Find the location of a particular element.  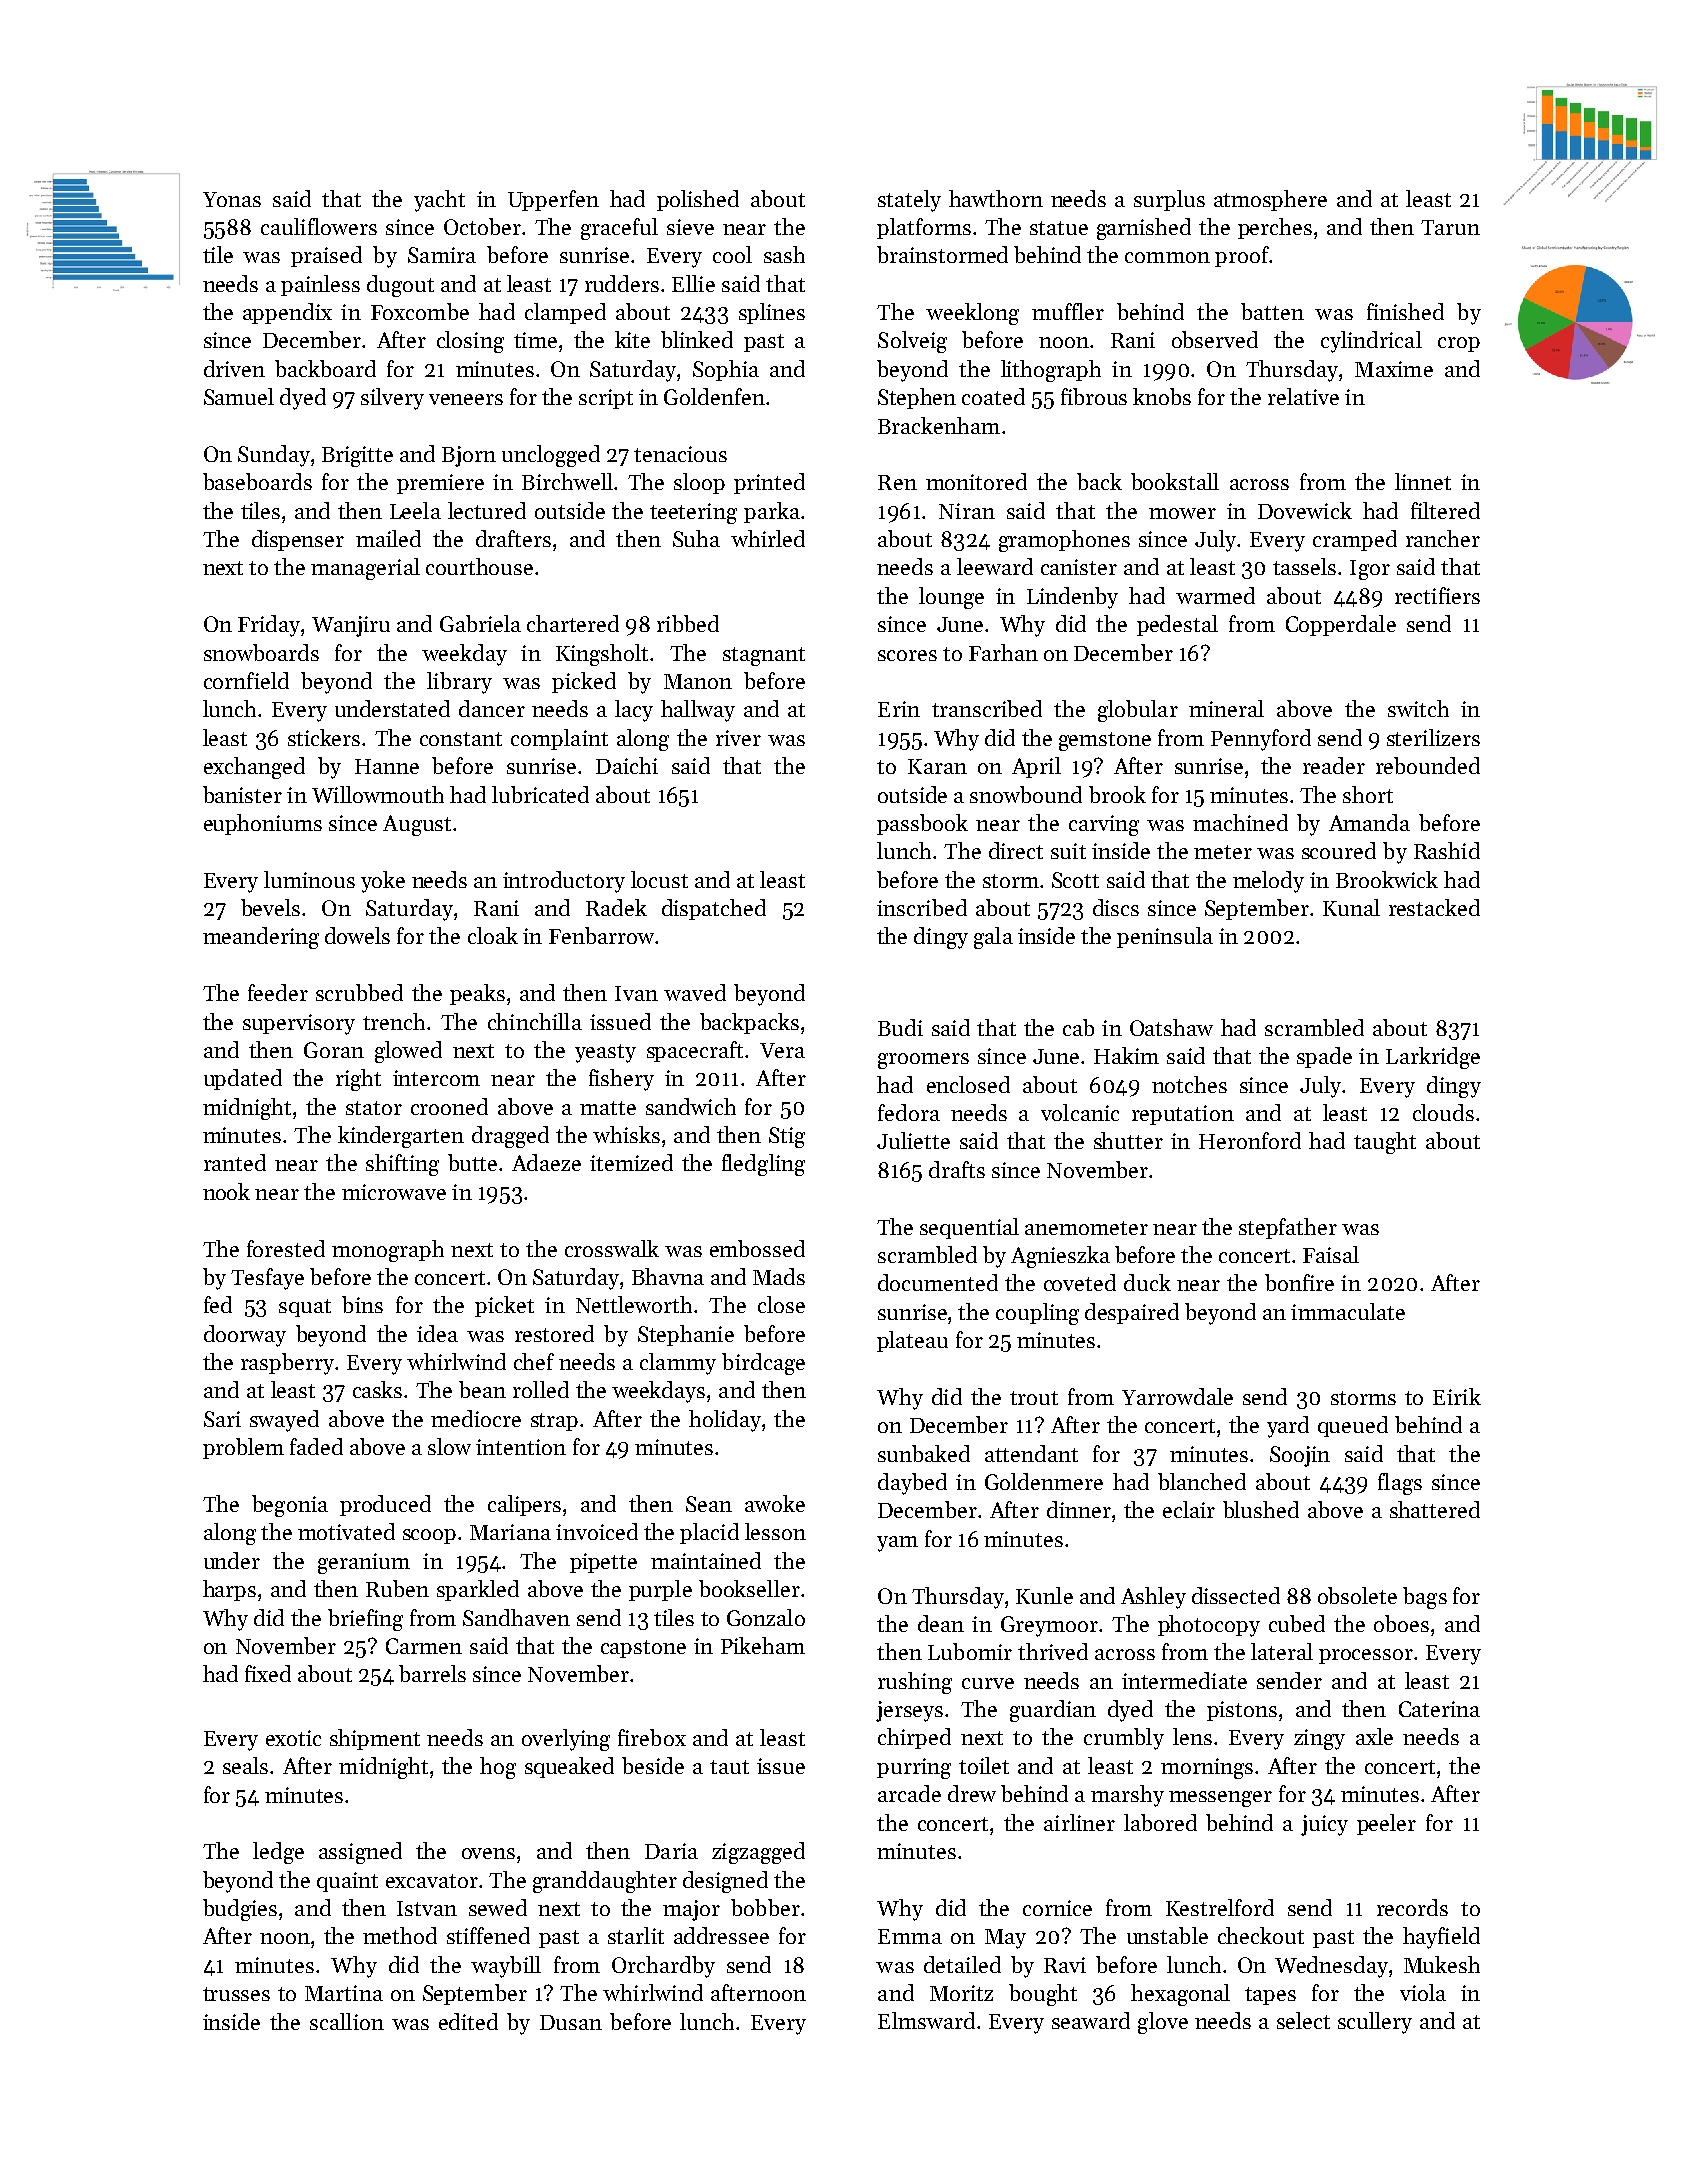

stickers is located at coordinates (324, 737).
